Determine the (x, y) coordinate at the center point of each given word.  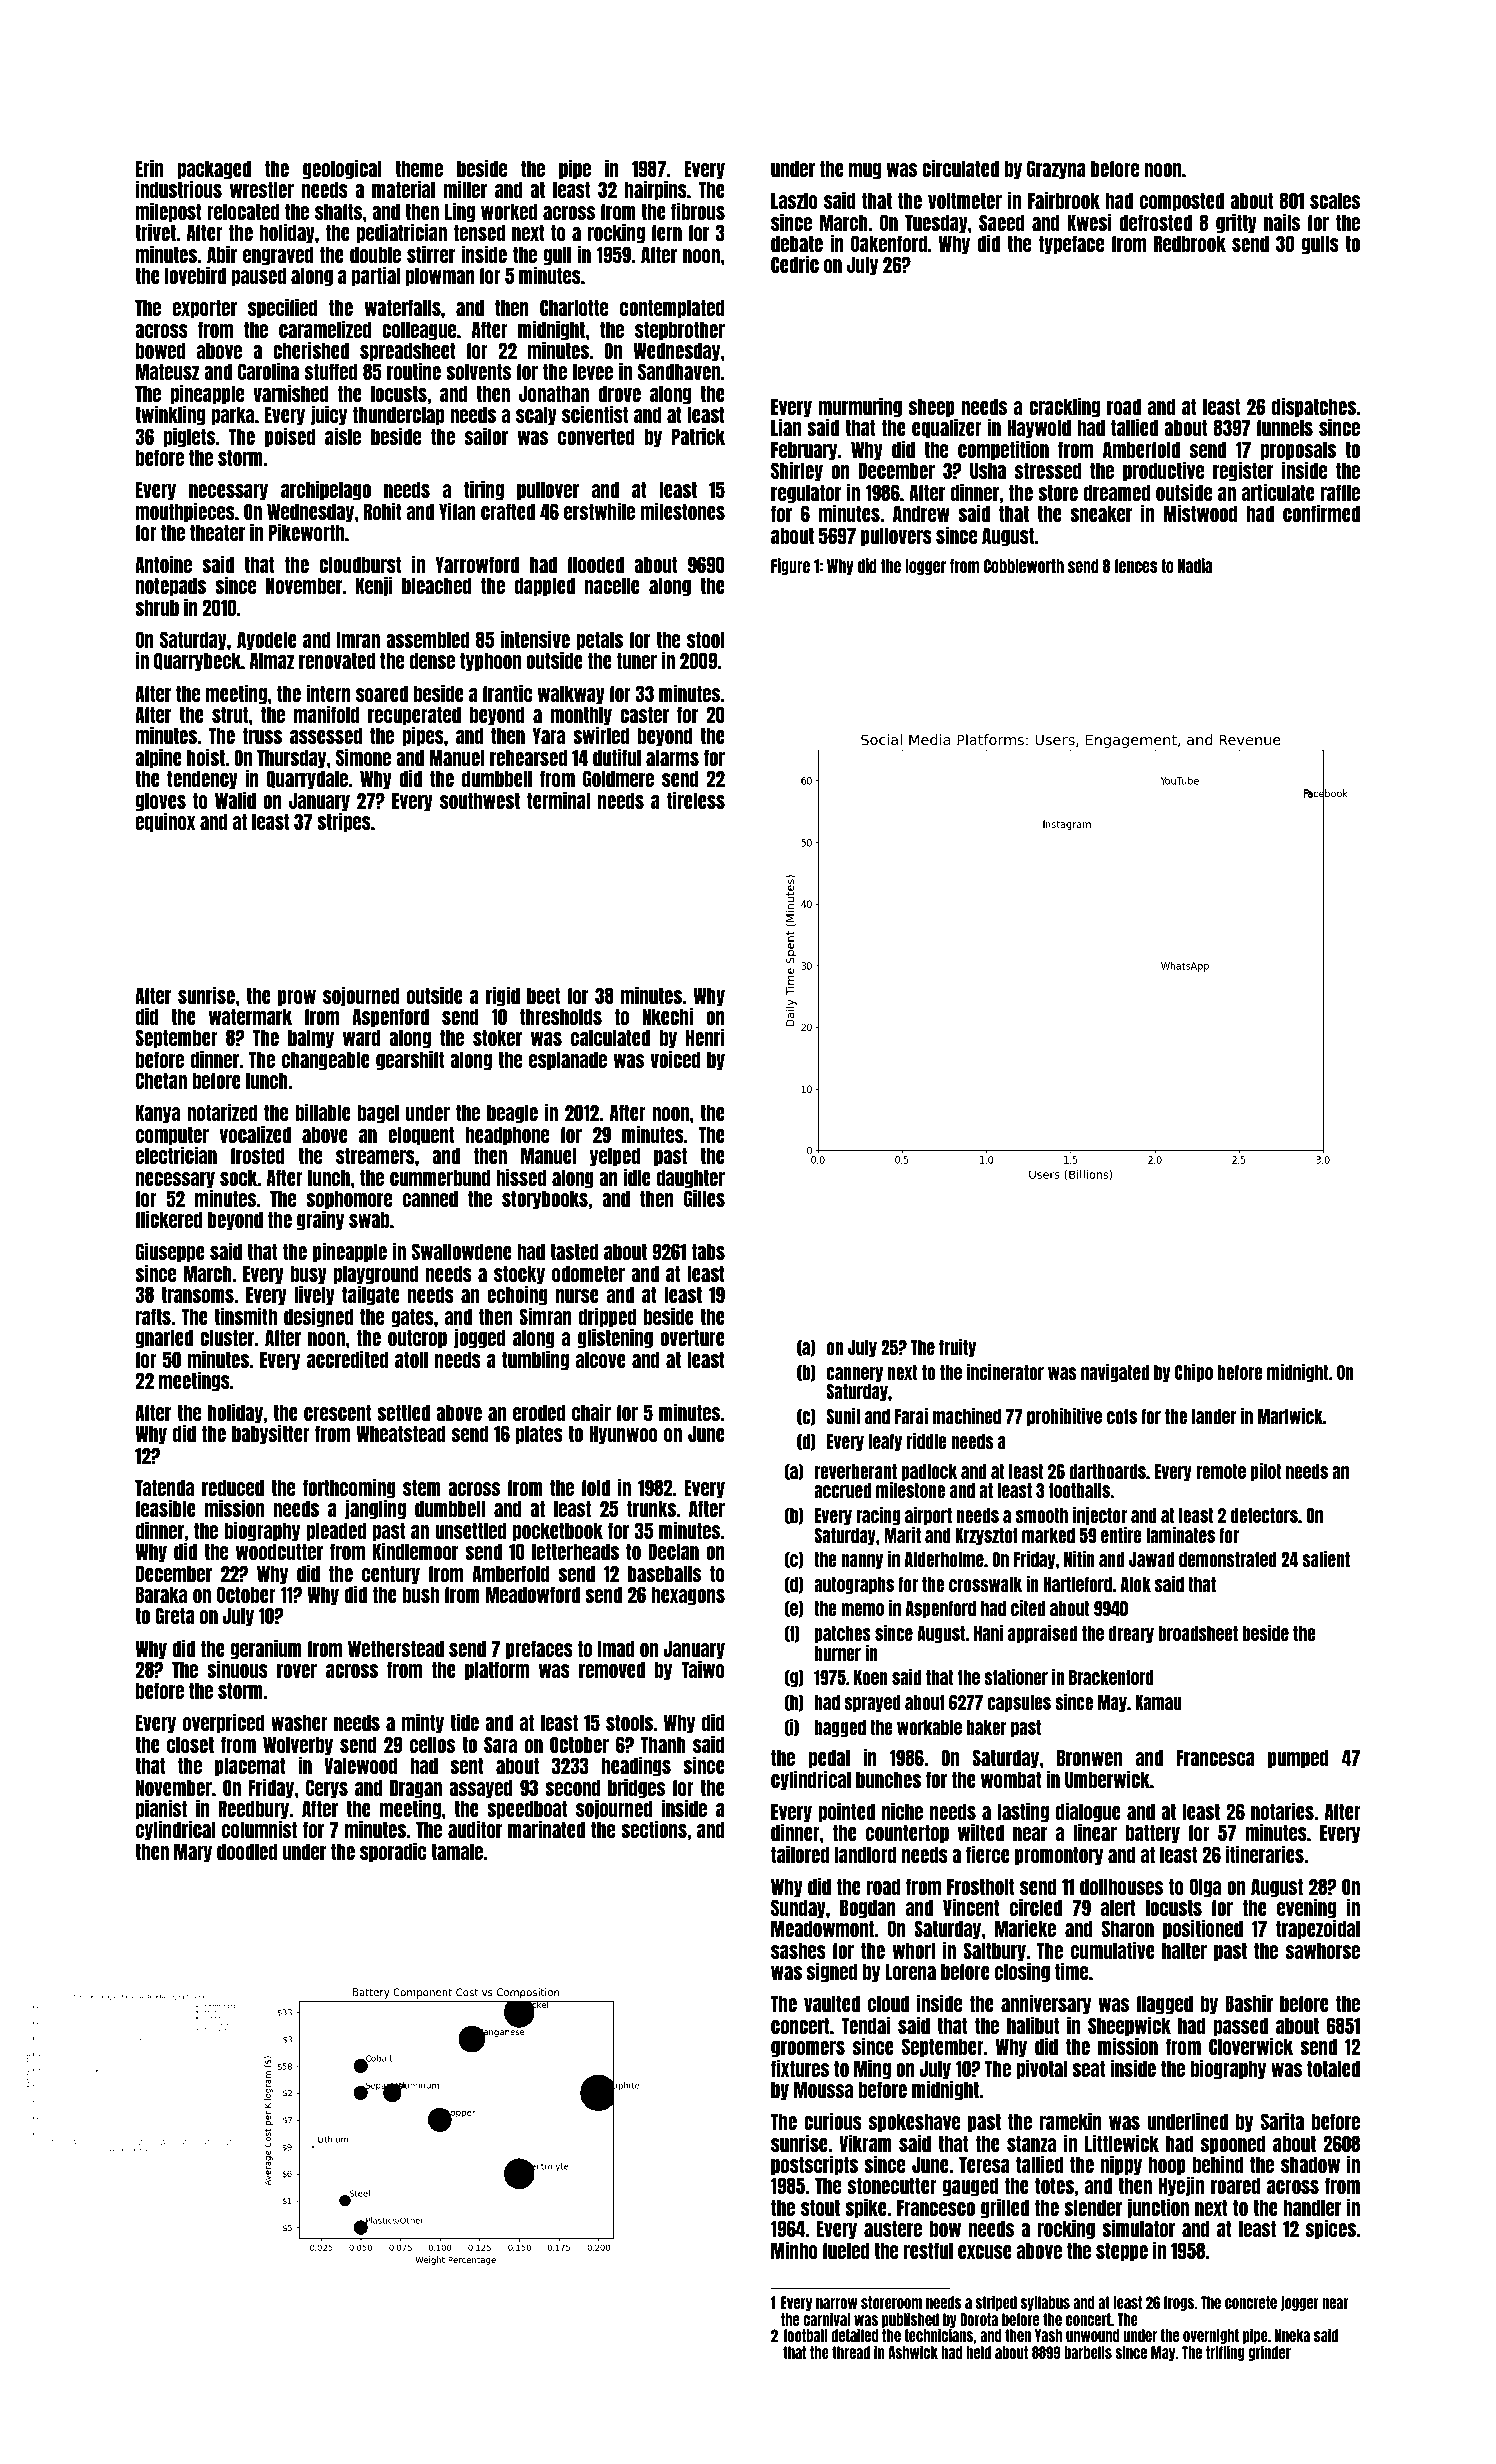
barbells (1088, 2352)
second (573, 1787)
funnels (1285, 427)
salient (1326, 1559)
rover (297, 1671)
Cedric (795, 264)
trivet (155, 232)
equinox (165, 822)
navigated (1115, 1373)
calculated (610, 1037)
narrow (836, 2303)
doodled (247, 1851)
